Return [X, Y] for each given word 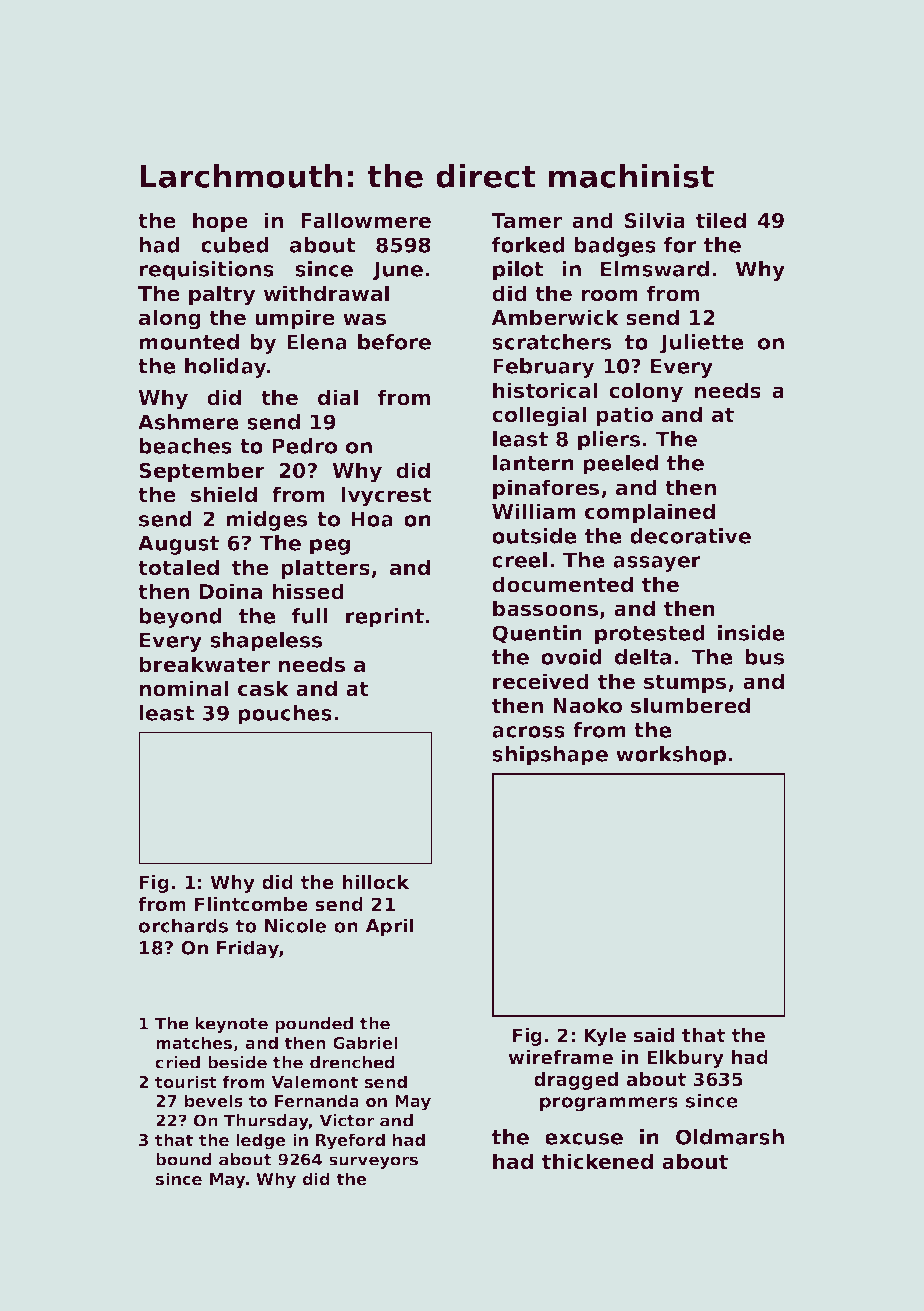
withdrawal [326, 293]
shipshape [550, 756]
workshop [671, 756]
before [394, 342]
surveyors [373, 1162]
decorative [690, 536]
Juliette [702, 344]
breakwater [204, 664]
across [528, 732]
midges [266, 521]
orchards [183, 925]
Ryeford [350, 1141]
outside [534, 536]
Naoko [587, 705]
